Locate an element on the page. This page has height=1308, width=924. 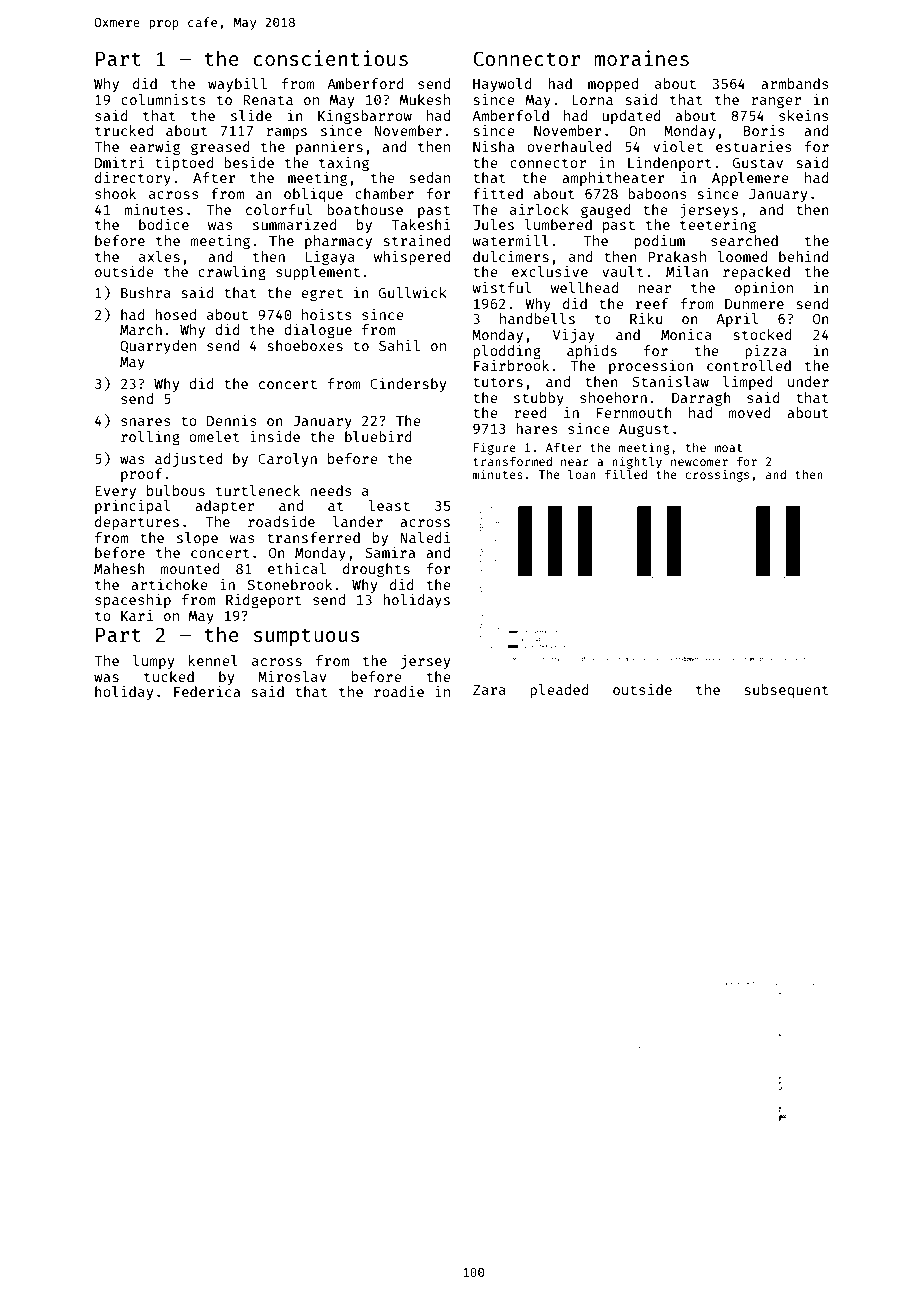
Naledi is located at coordinates (425, 537).
